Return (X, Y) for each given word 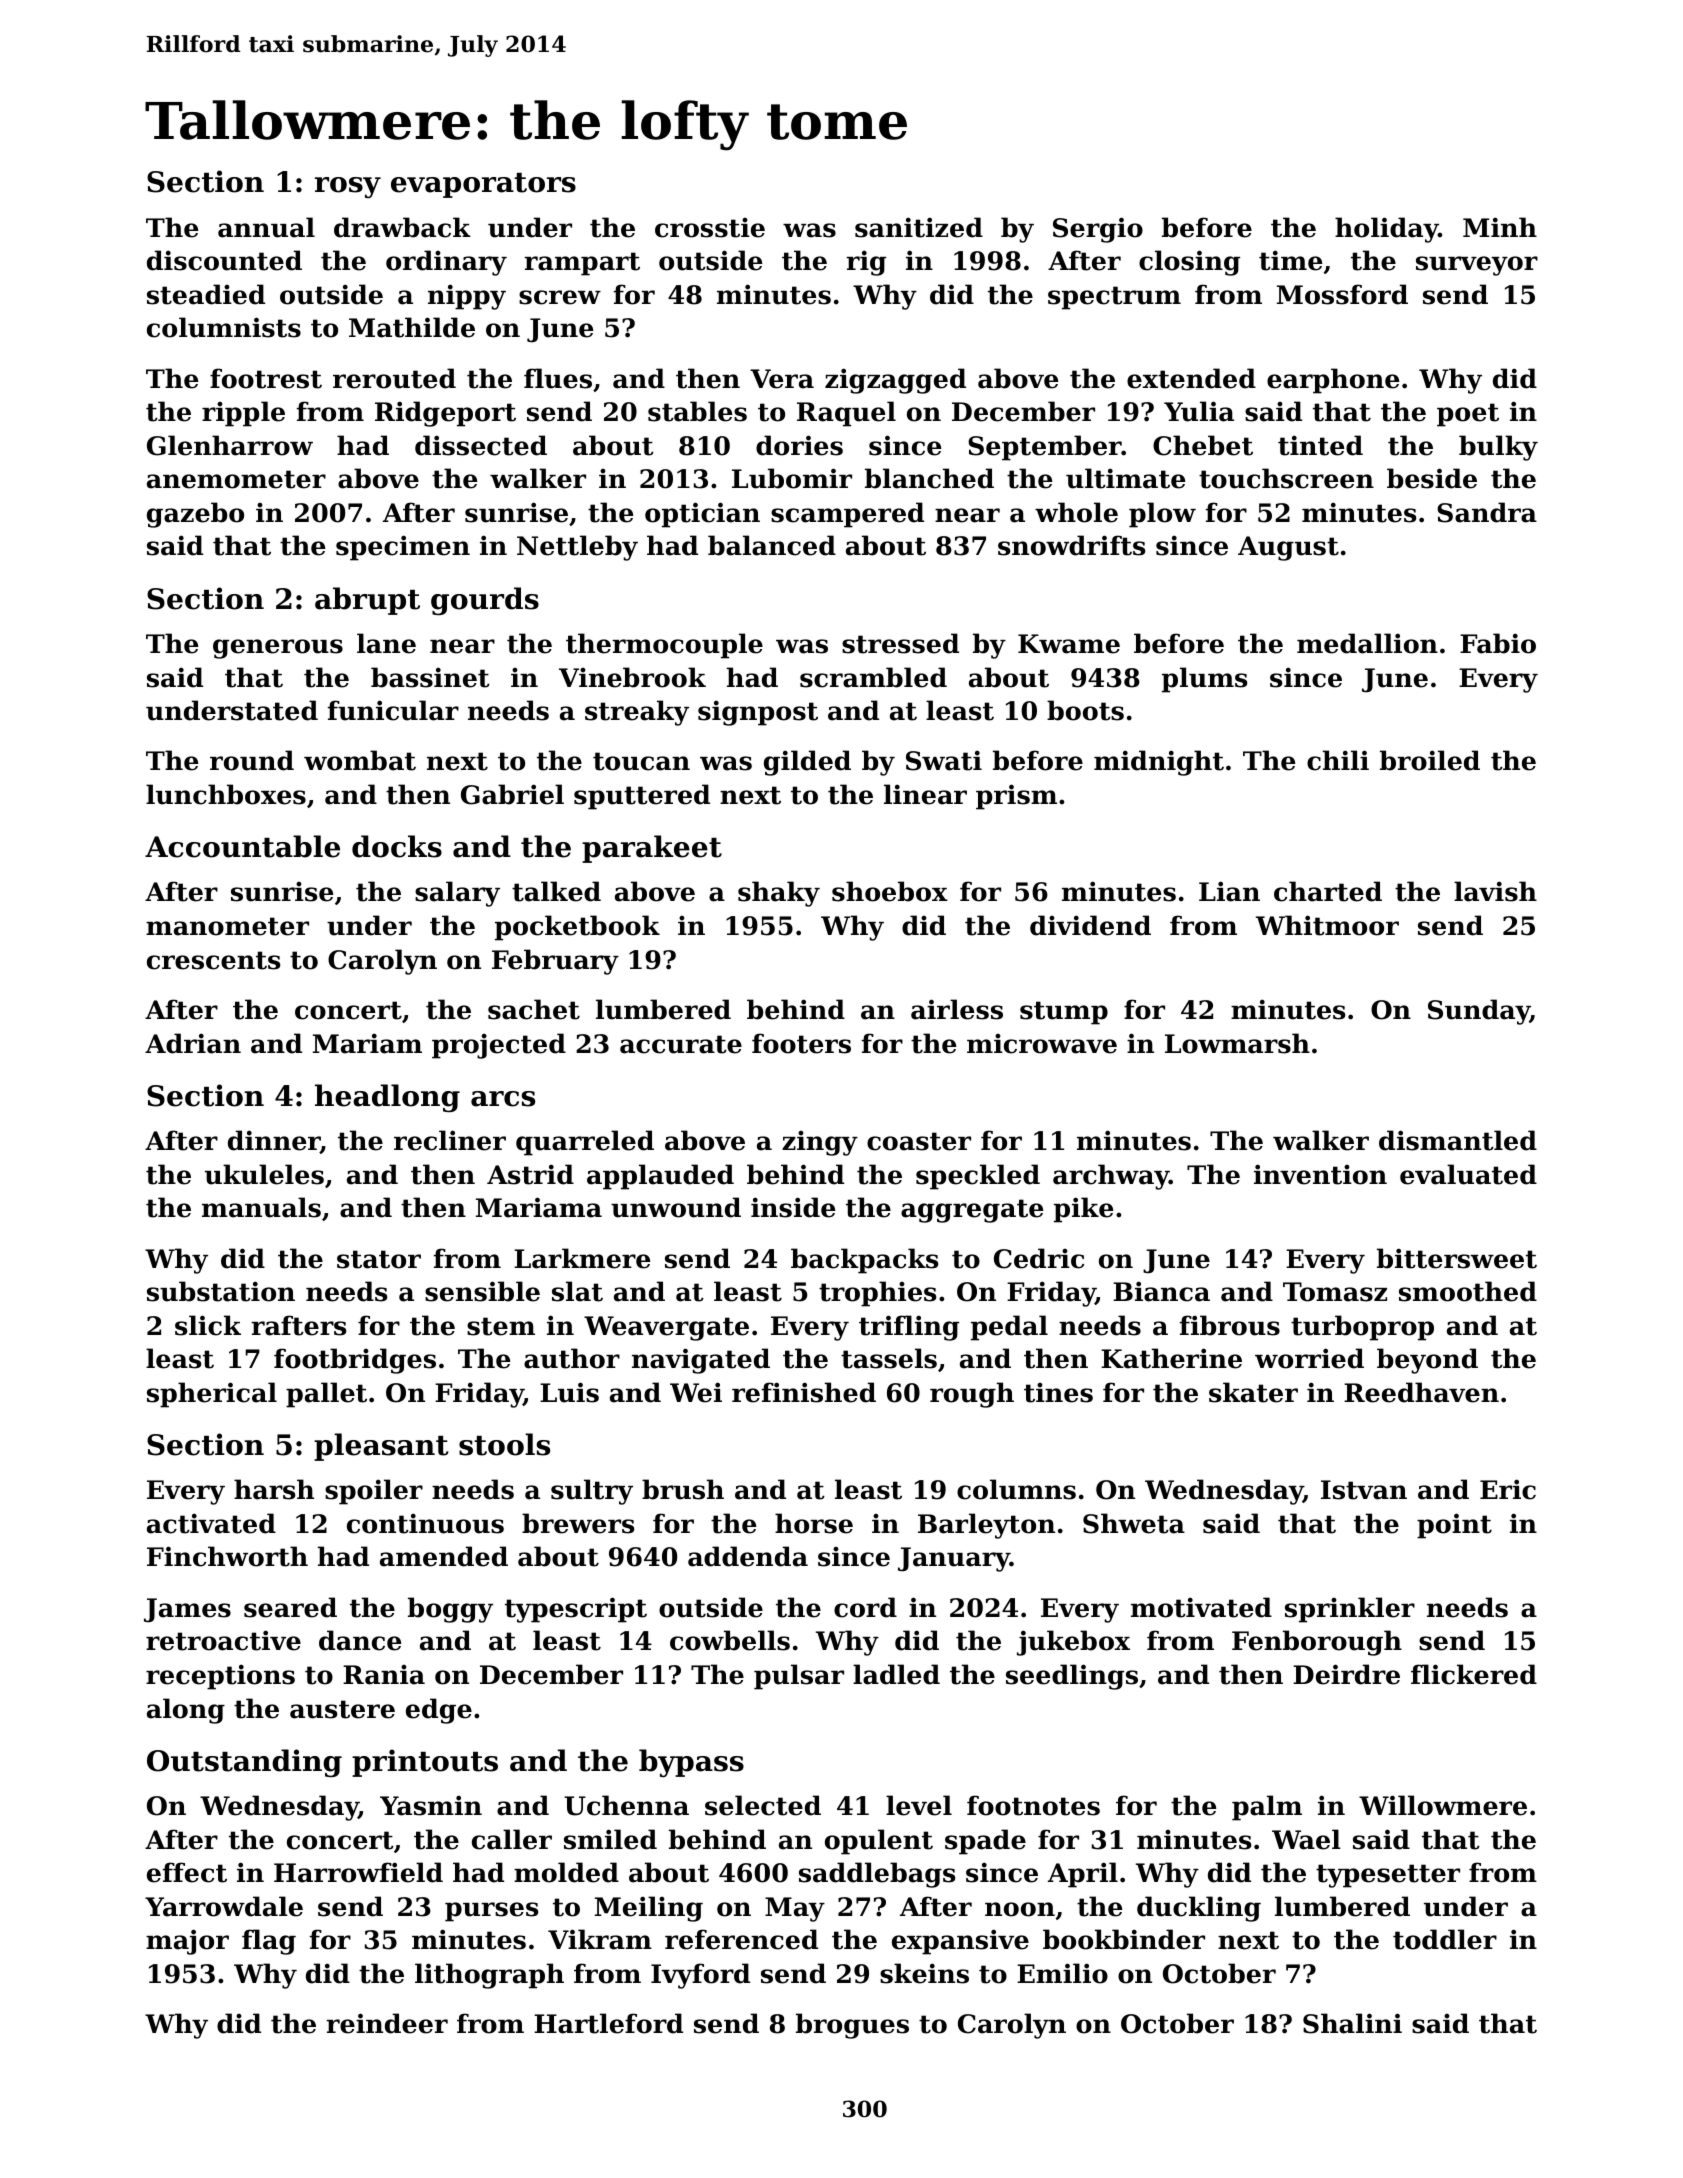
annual (266, 227)
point (1454, 1526)
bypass (691, 1763)
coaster (919, 1141)
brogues (852, 2026)
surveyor (1477, 266)
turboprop (1362, 1328)
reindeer (387, 2023)
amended (444, 1556)
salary (457, 894)
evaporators (483, 185)
